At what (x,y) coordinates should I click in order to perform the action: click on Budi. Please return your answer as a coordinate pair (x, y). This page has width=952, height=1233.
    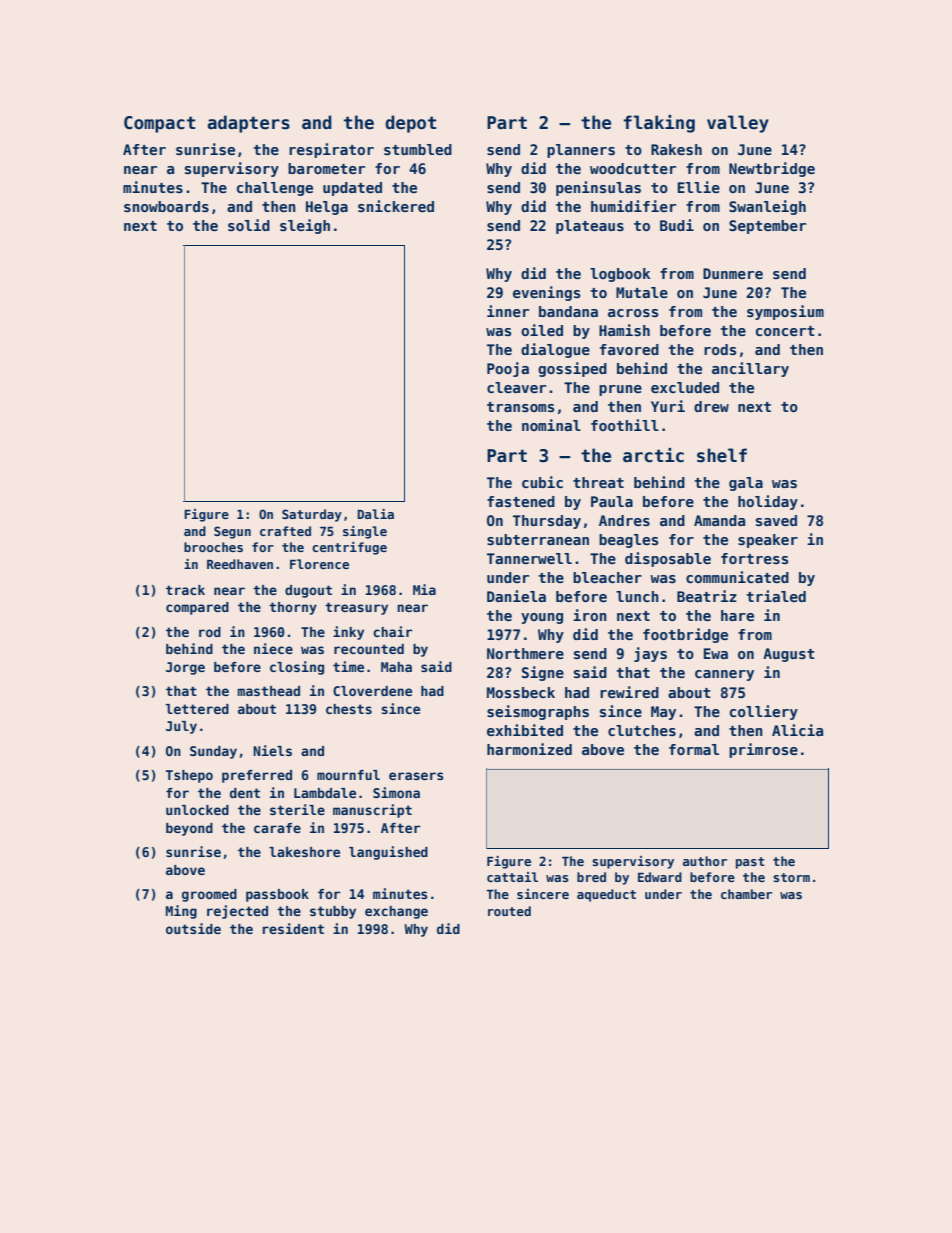
    Looking at the image, I should click on (677, 225).
